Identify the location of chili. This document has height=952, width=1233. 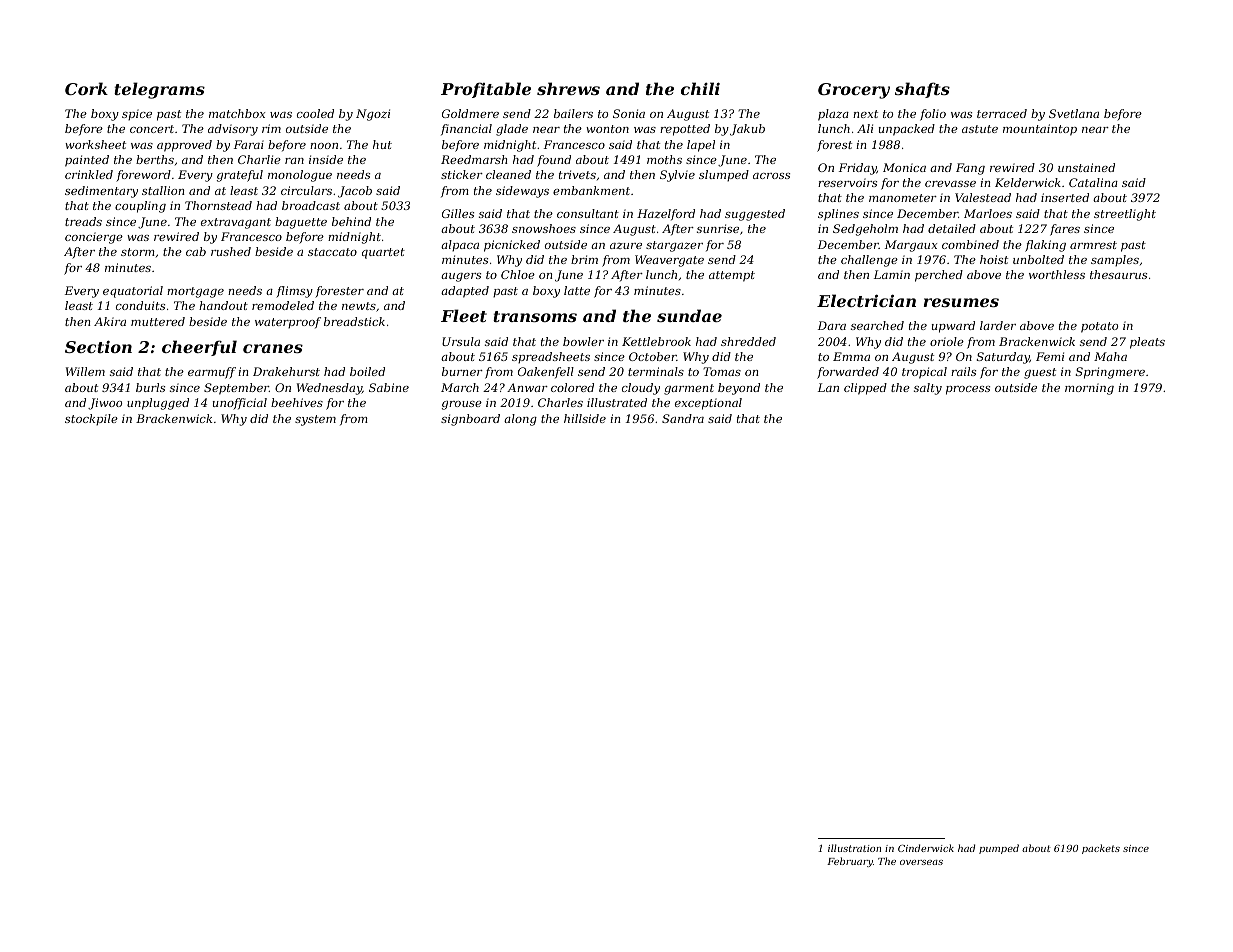
(700, 88).
